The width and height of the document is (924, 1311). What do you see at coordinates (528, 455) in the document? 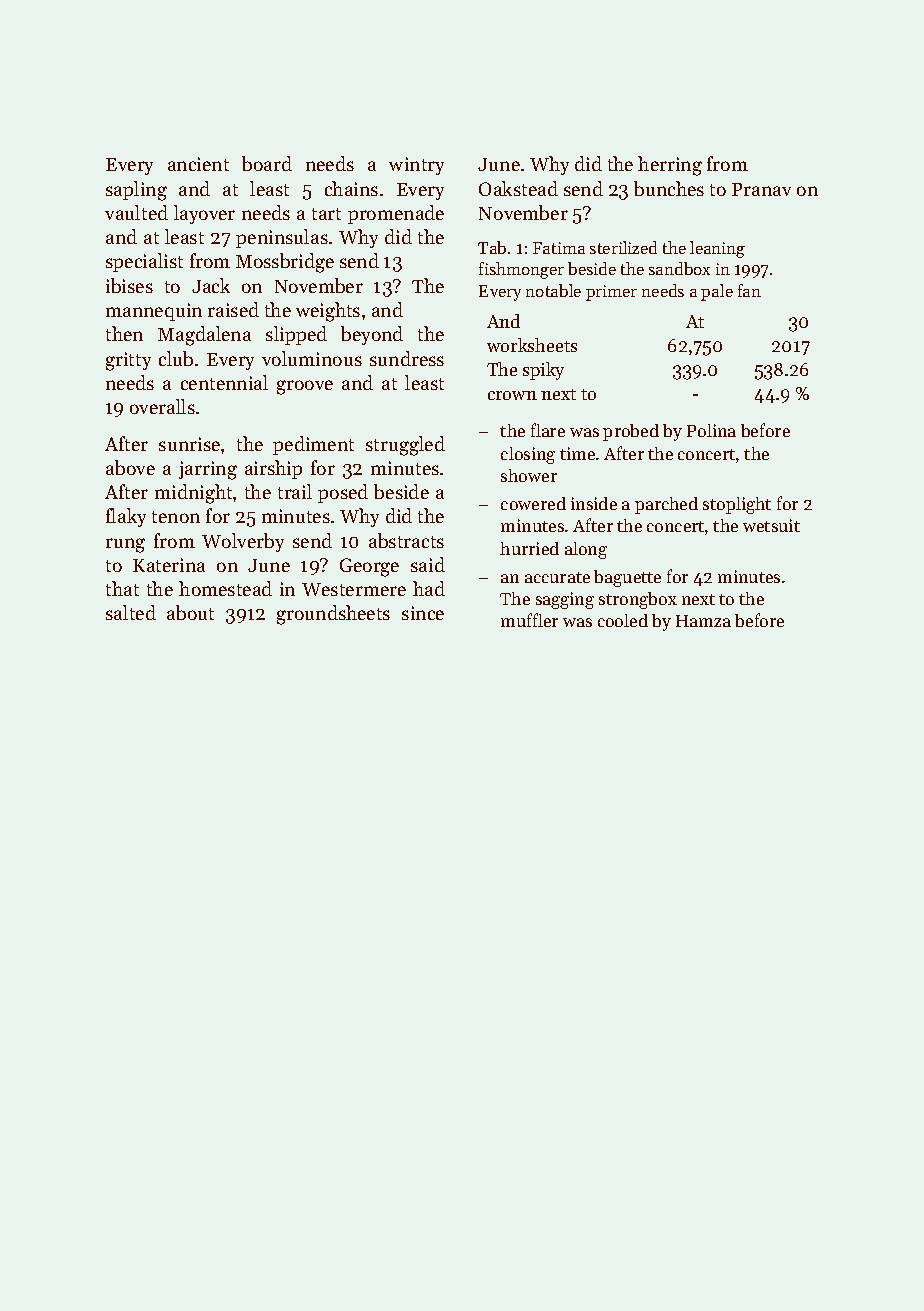
I see `closing` at bounding box center [528, 455].
